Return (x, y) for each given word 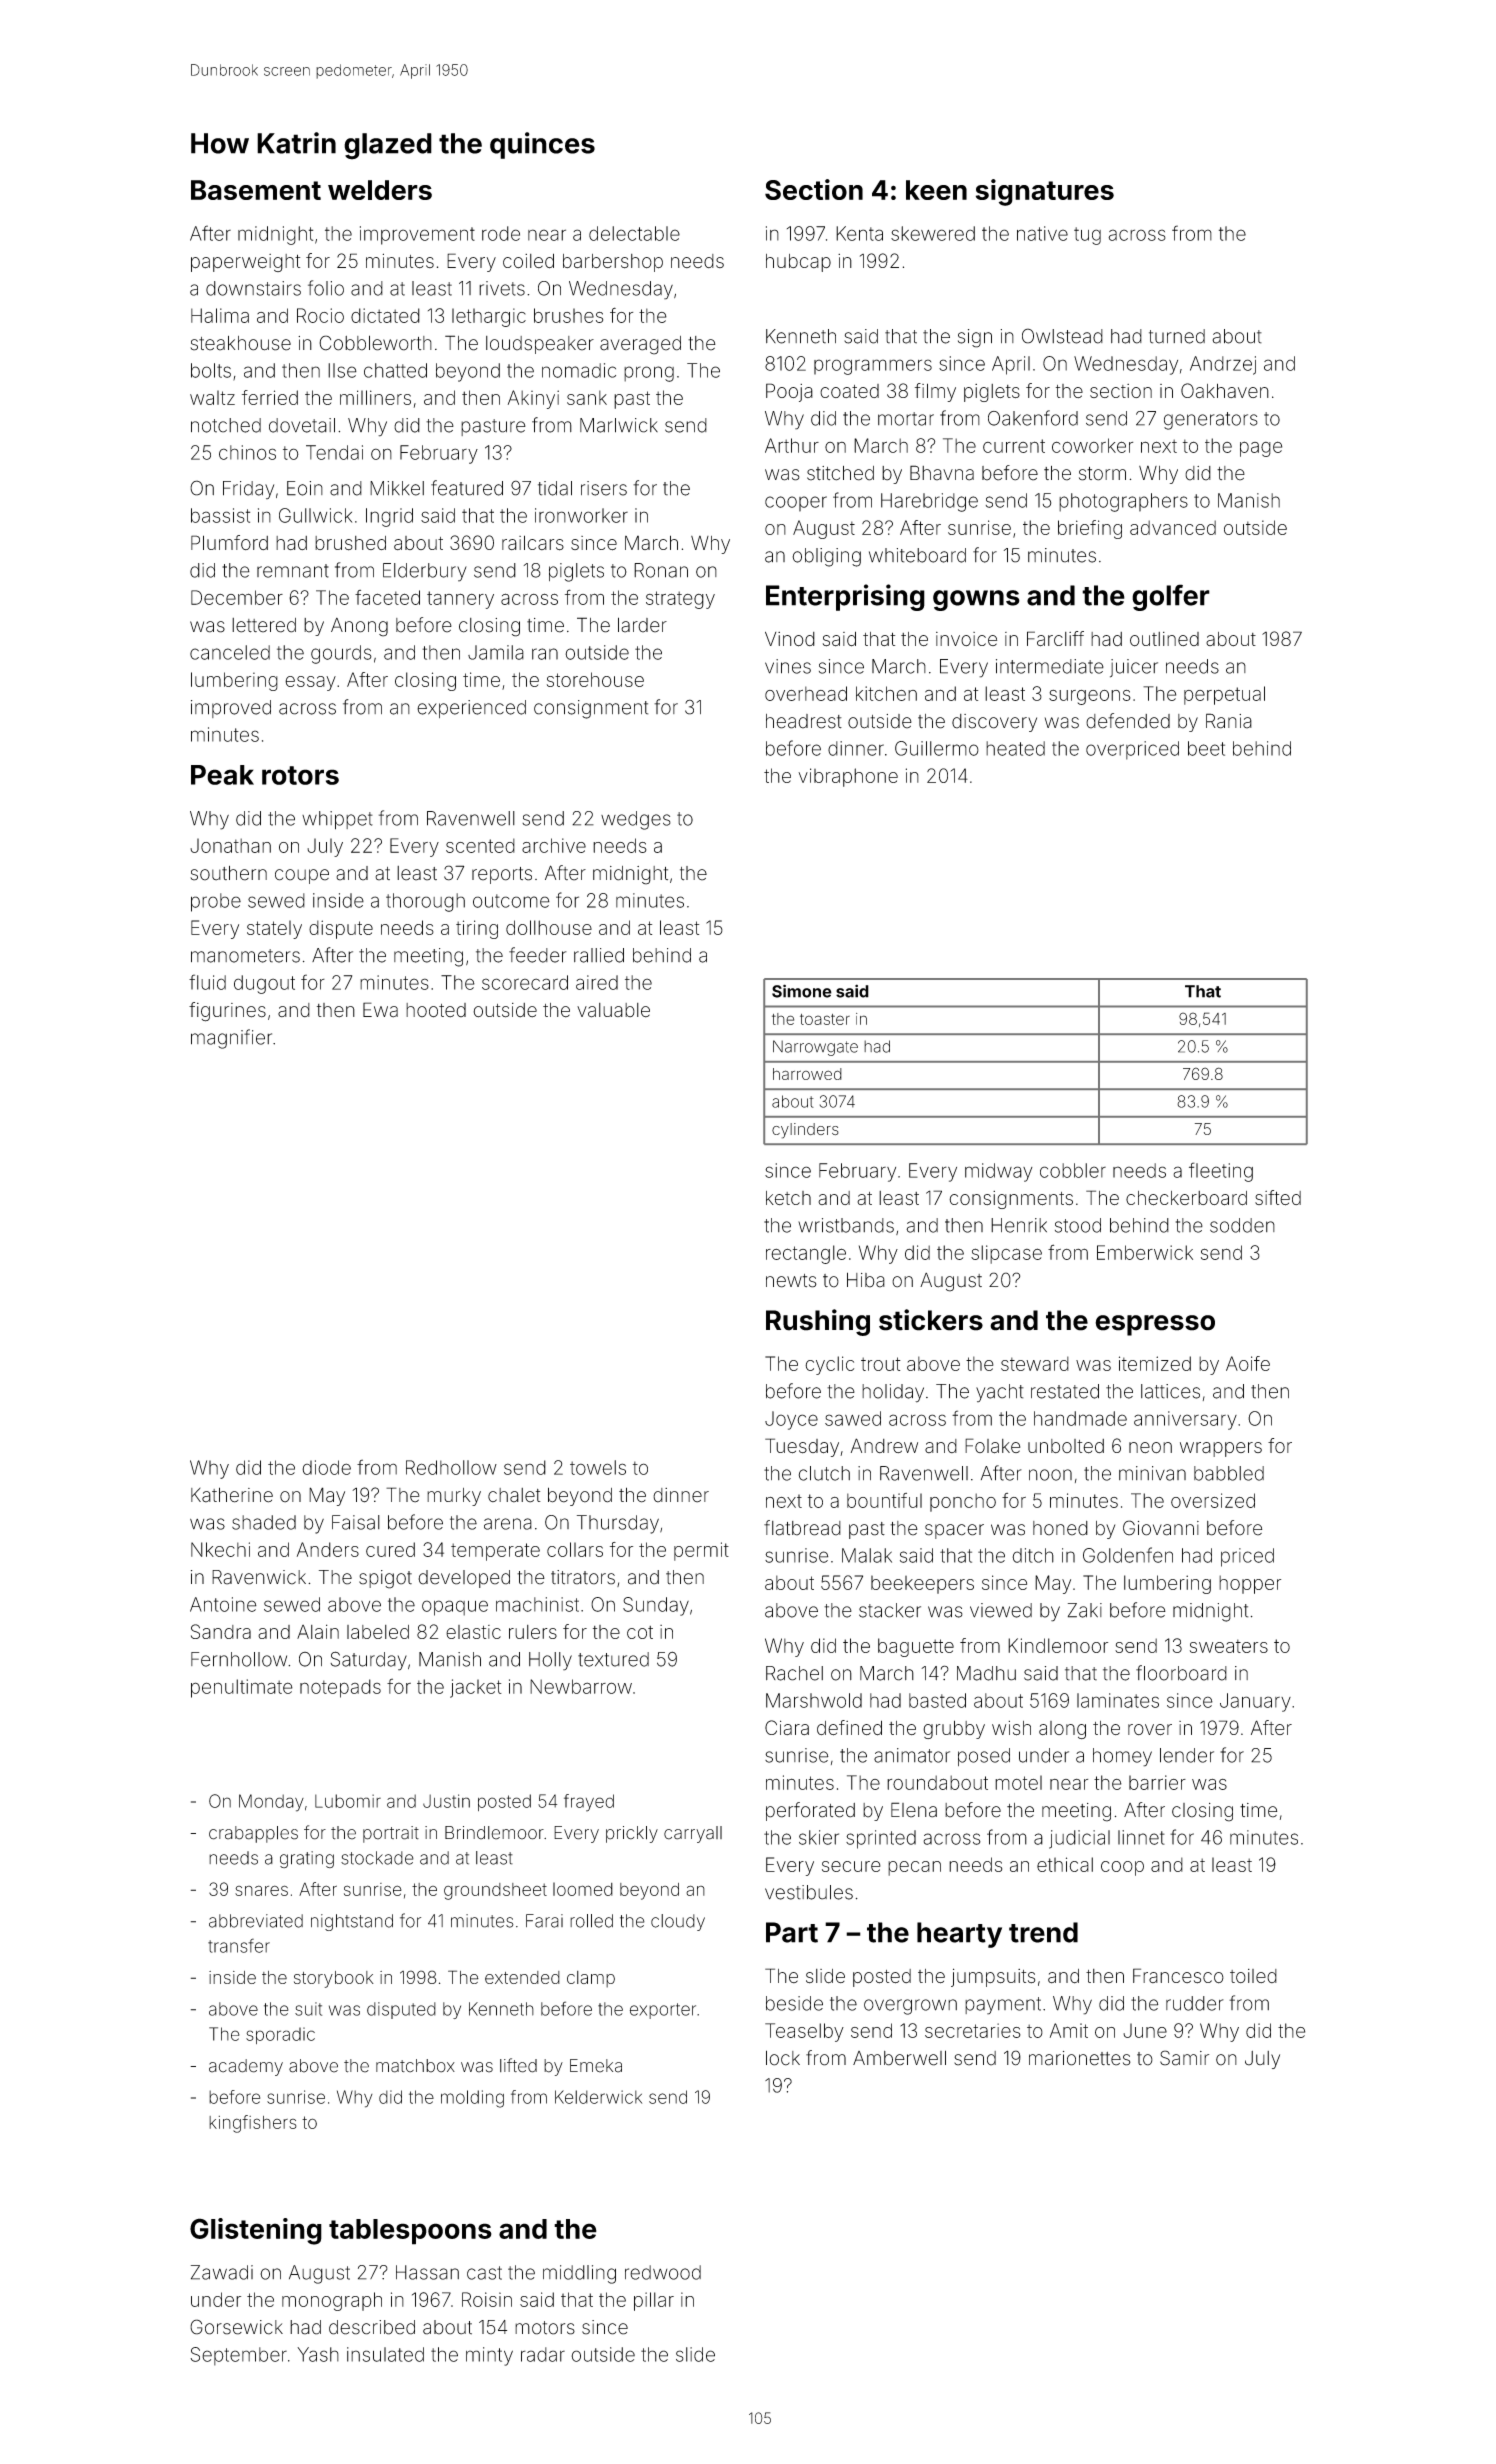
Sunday (656, 1606)
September (238, 2356)
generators (1211, 421)
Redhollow (451, 1467)
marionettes (1080, 2058)
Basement (256, 190)
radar (543, 2354)
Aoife (1248, 1363)
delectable (634, 233)
